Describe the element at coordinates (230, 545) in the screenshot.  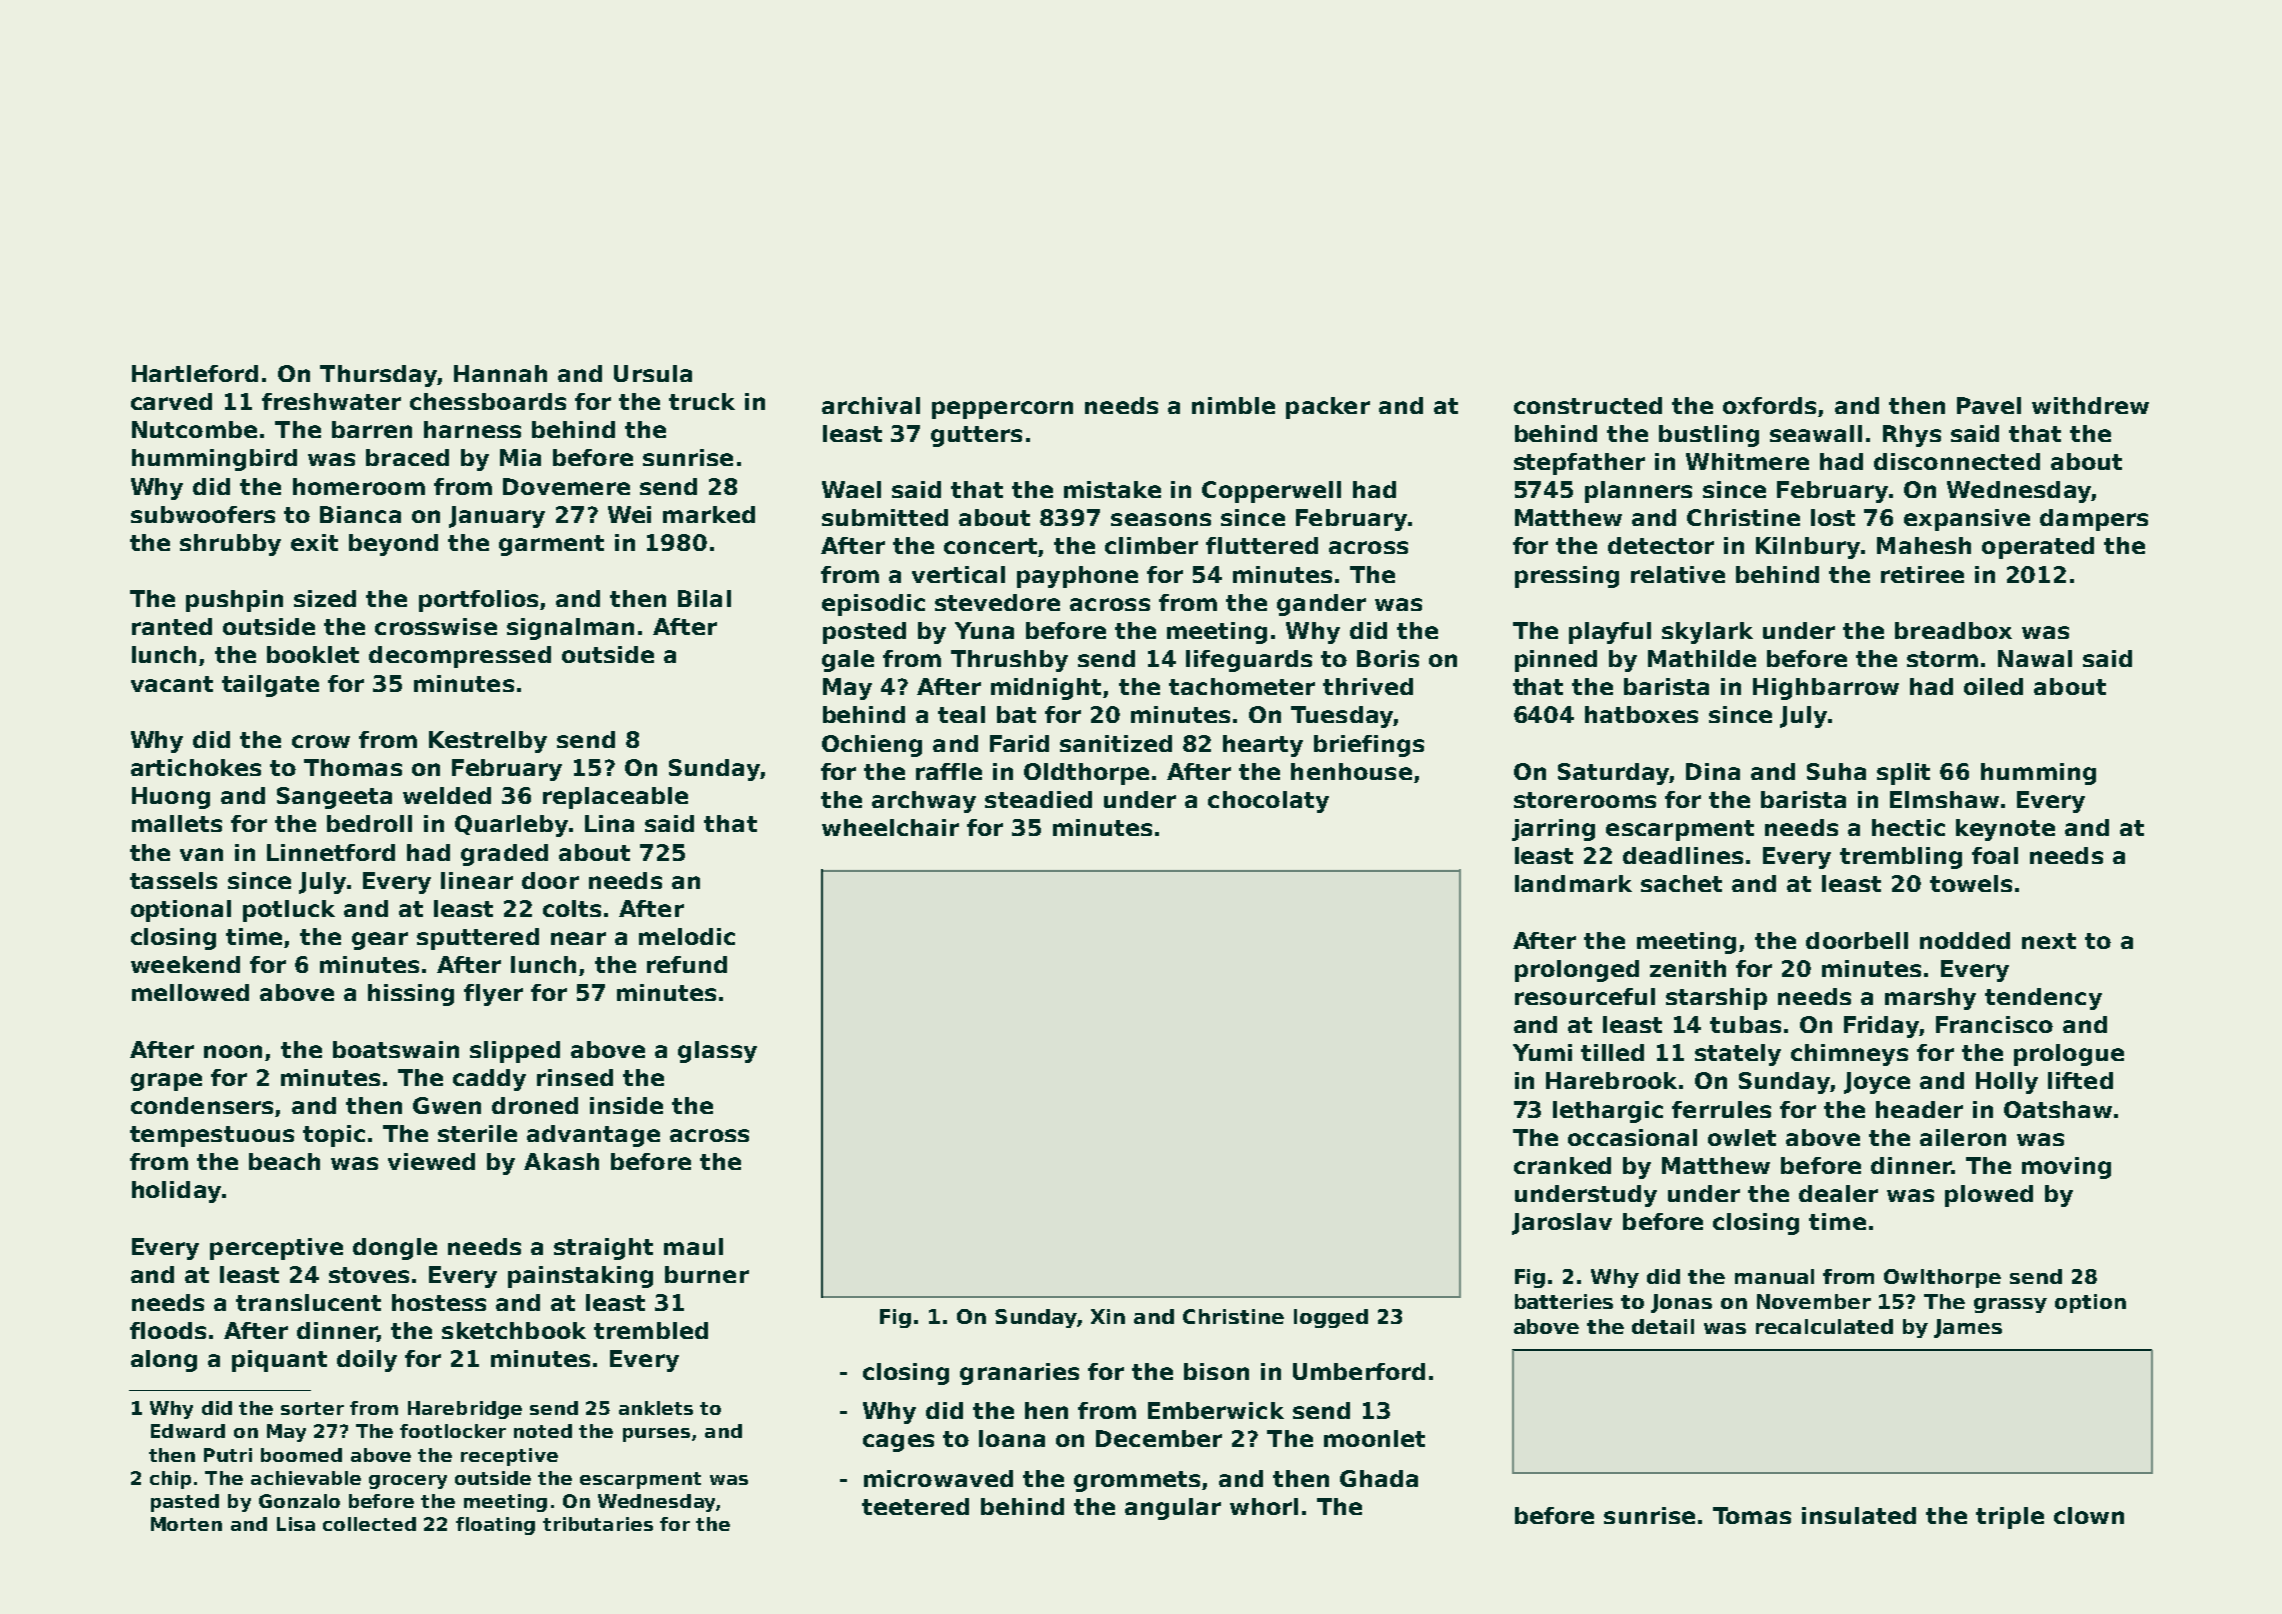
I see `shrubby` at that location.
